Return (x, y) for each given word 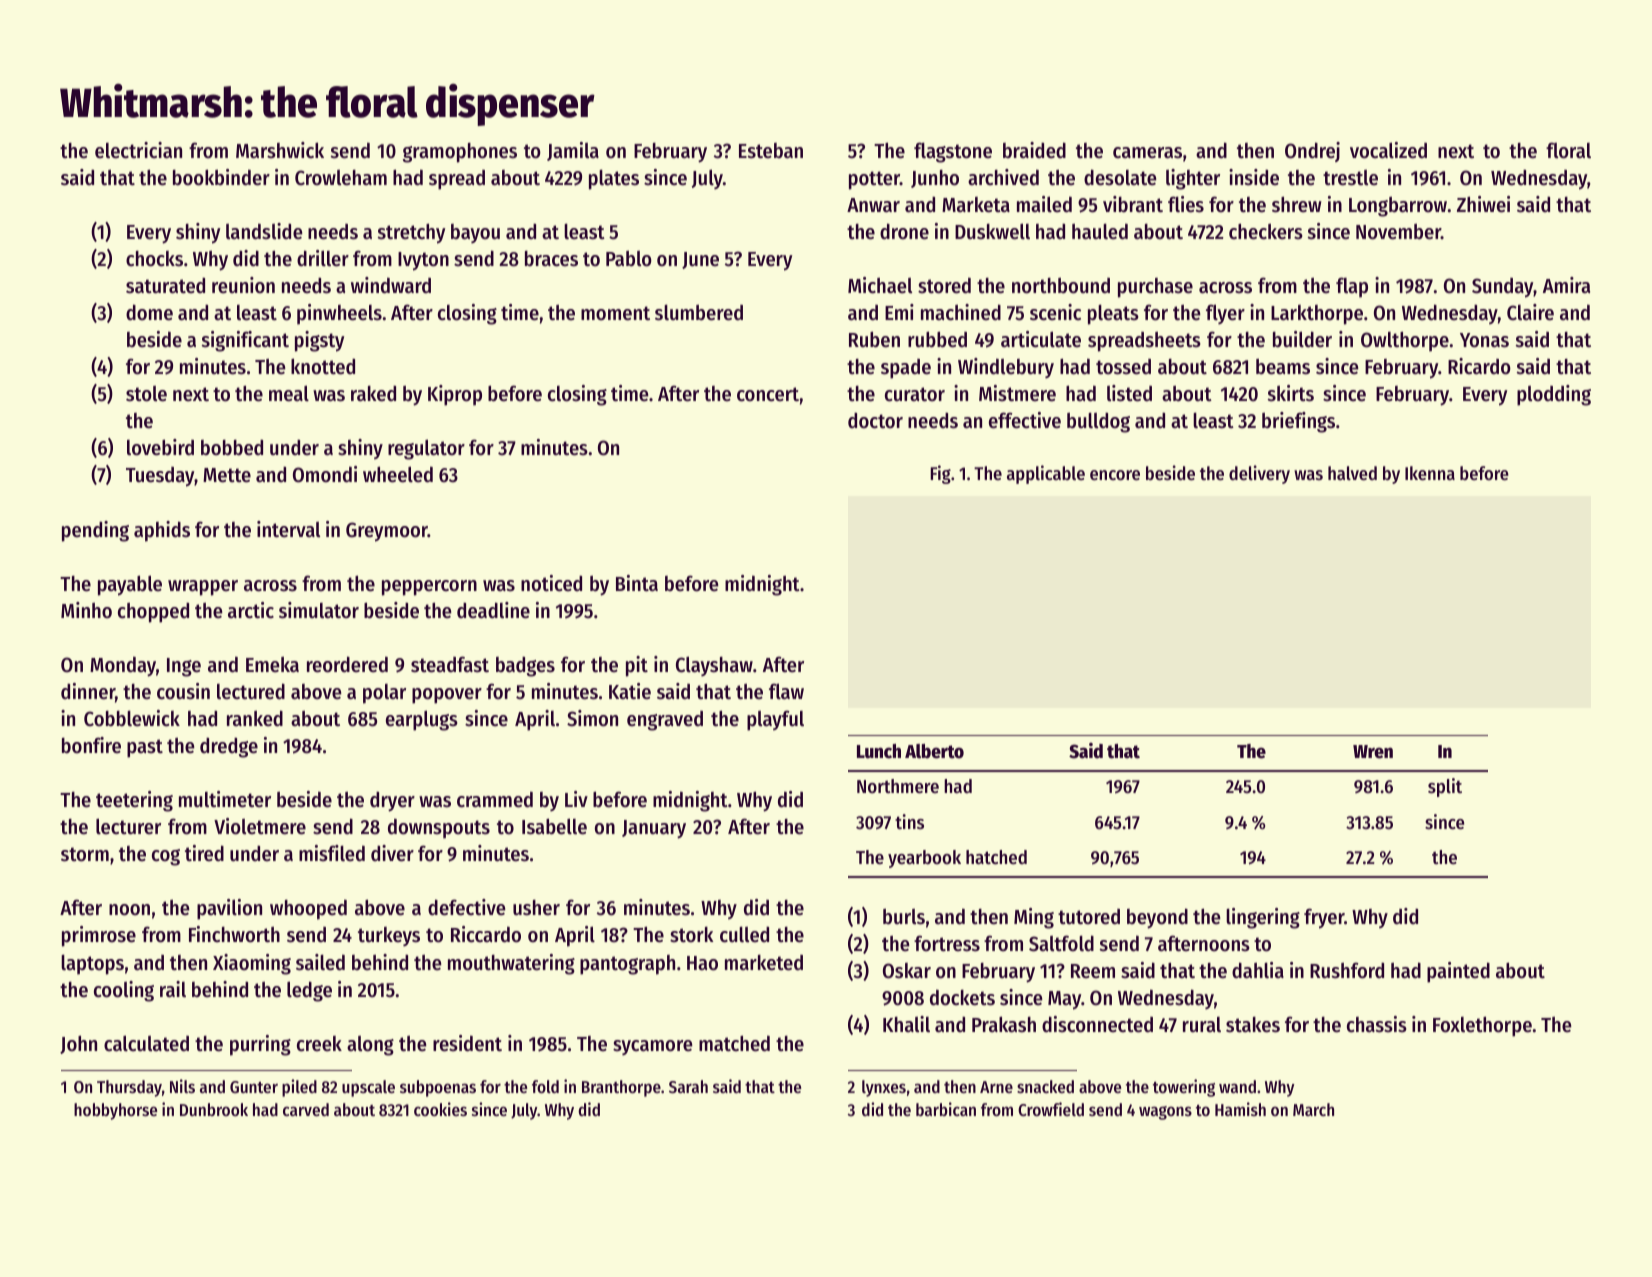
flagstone (953, 152)
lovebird (160, 447)
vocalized (1388, 150)
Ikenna (1430, 473)
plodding (1554, 395)
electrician (138, 150)
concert (768, 394)
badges (525, 666)
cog (166, 857)
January (654, 829)
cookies (440, 1109)
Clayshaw (714, 666)
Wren (1373, 752)
